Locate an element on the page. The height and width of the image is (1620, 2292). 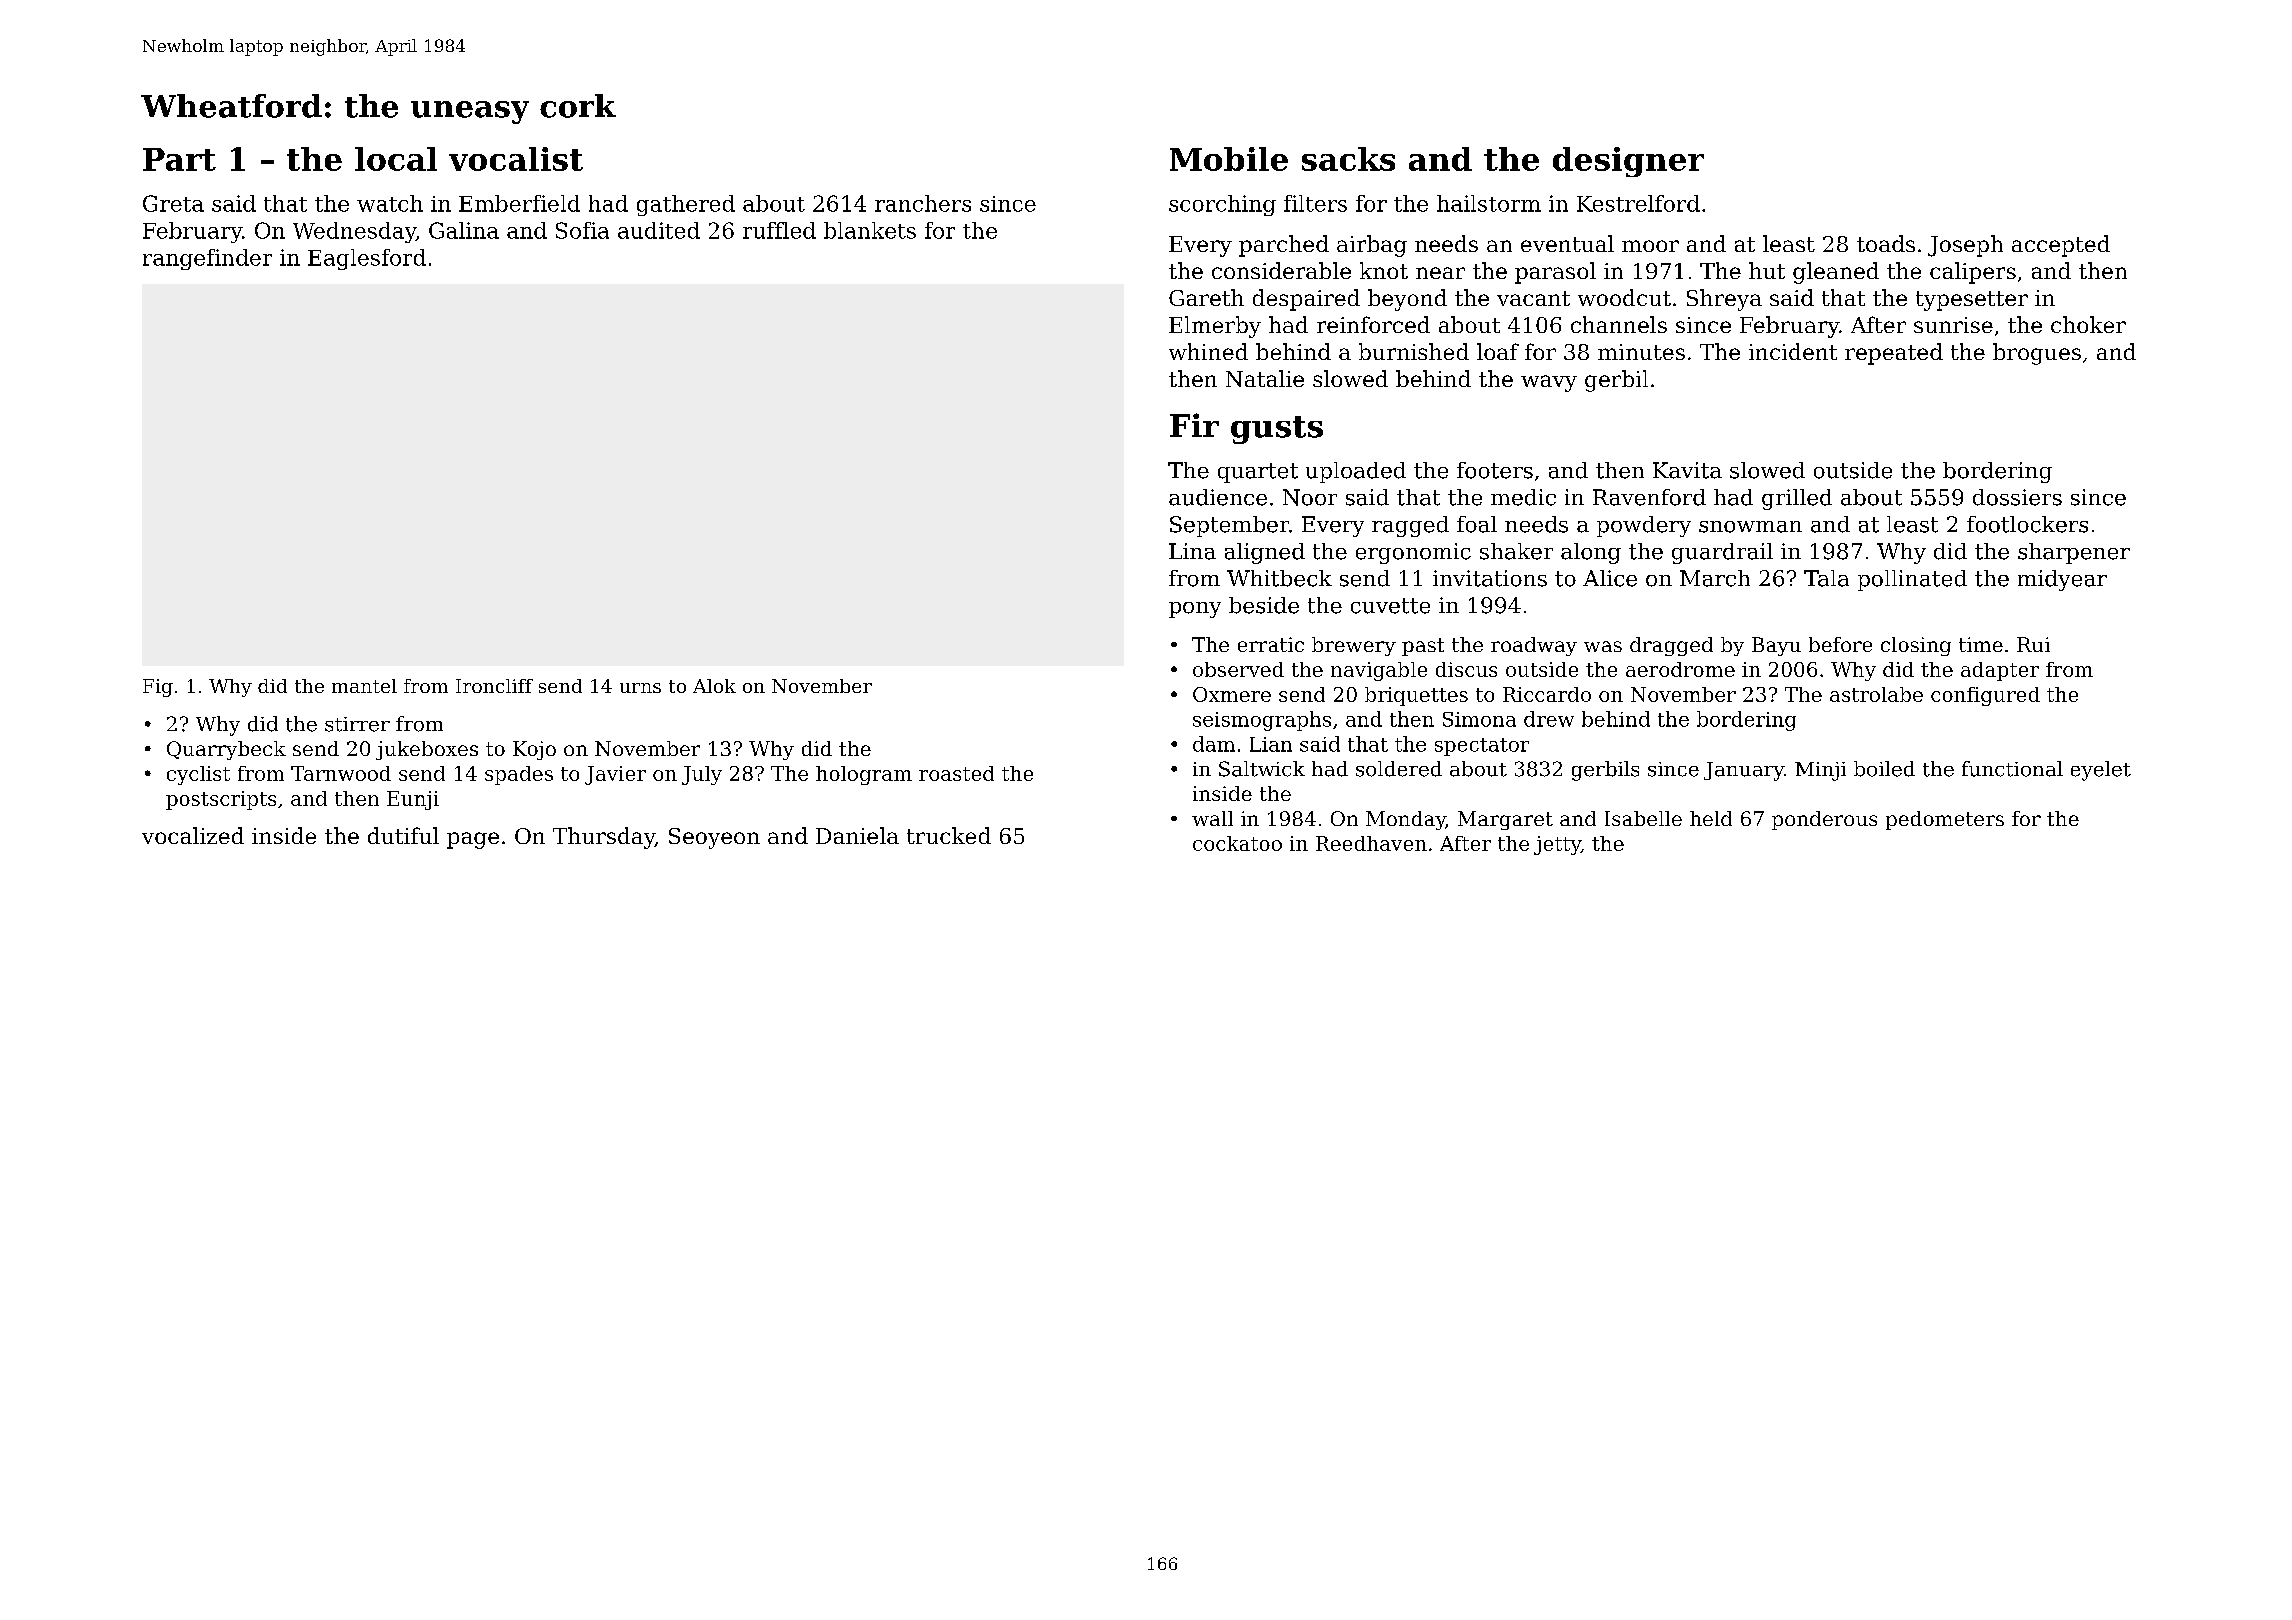
calipers is located at coordinates (1973, 273).
